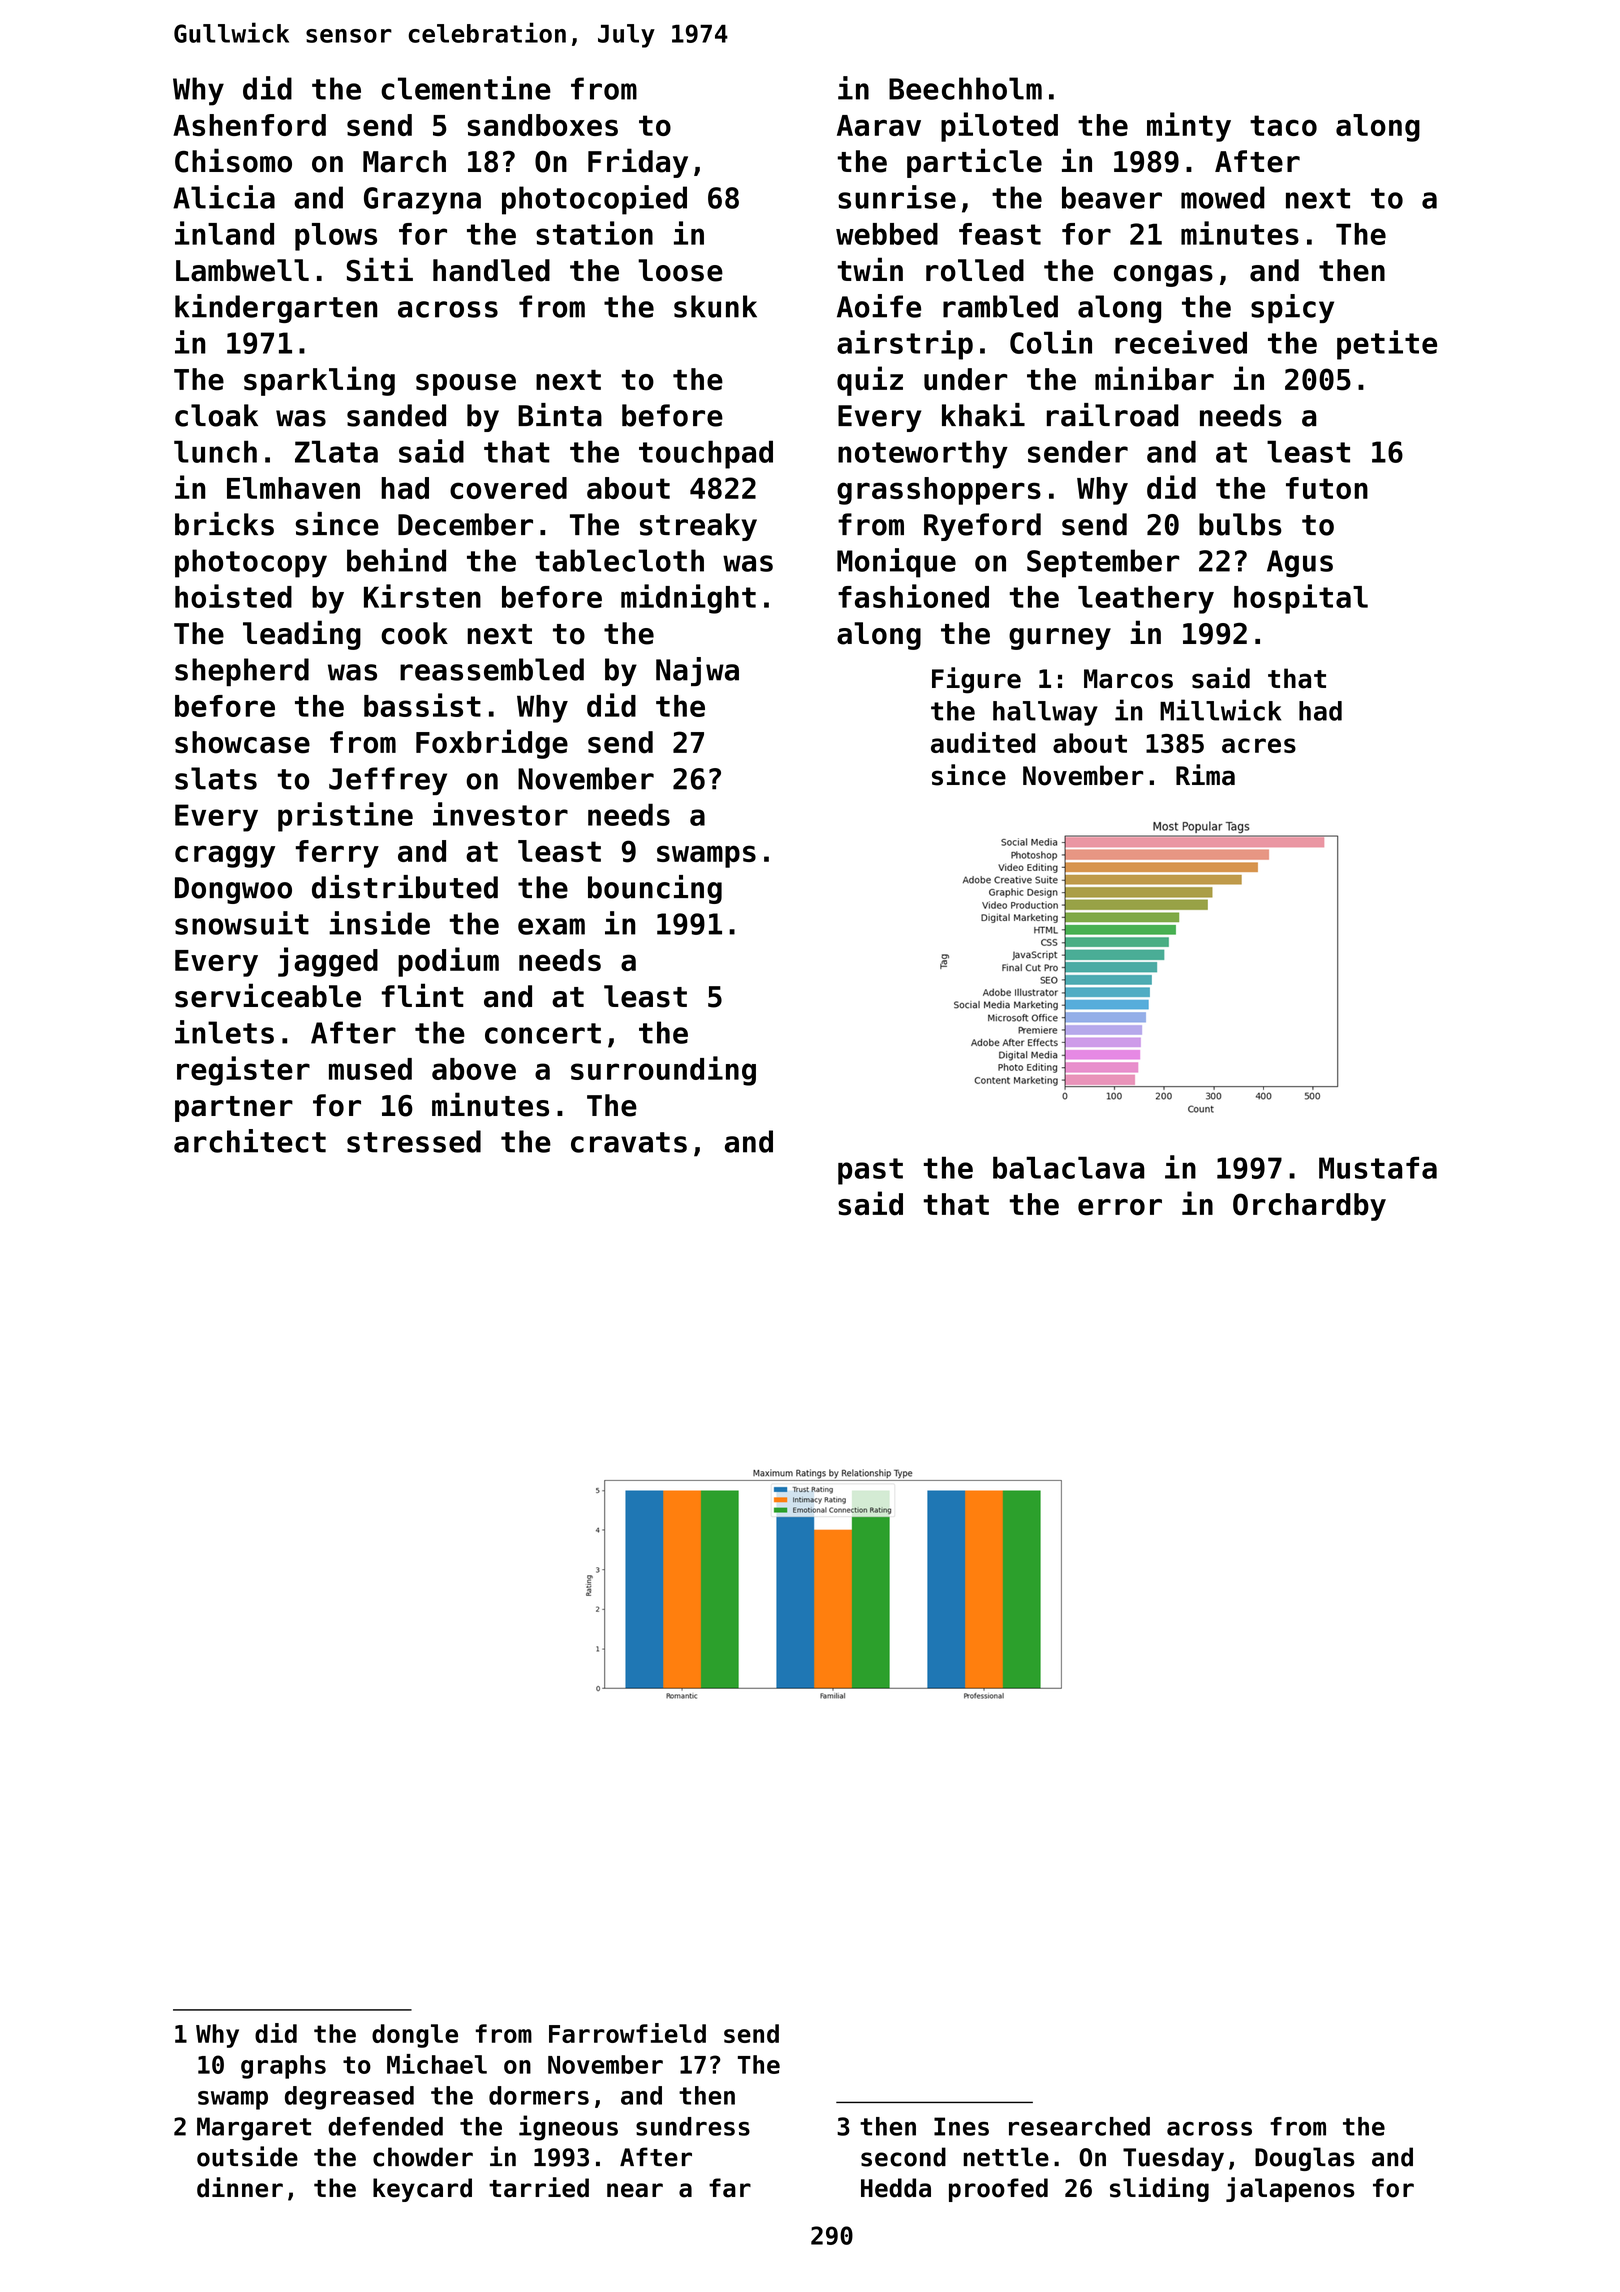 The width and height of the screenshot is (1620, 2292). Describe the element at coordinates (1309, 1207) in the screenshot. I see `Orchardby` at that location.
